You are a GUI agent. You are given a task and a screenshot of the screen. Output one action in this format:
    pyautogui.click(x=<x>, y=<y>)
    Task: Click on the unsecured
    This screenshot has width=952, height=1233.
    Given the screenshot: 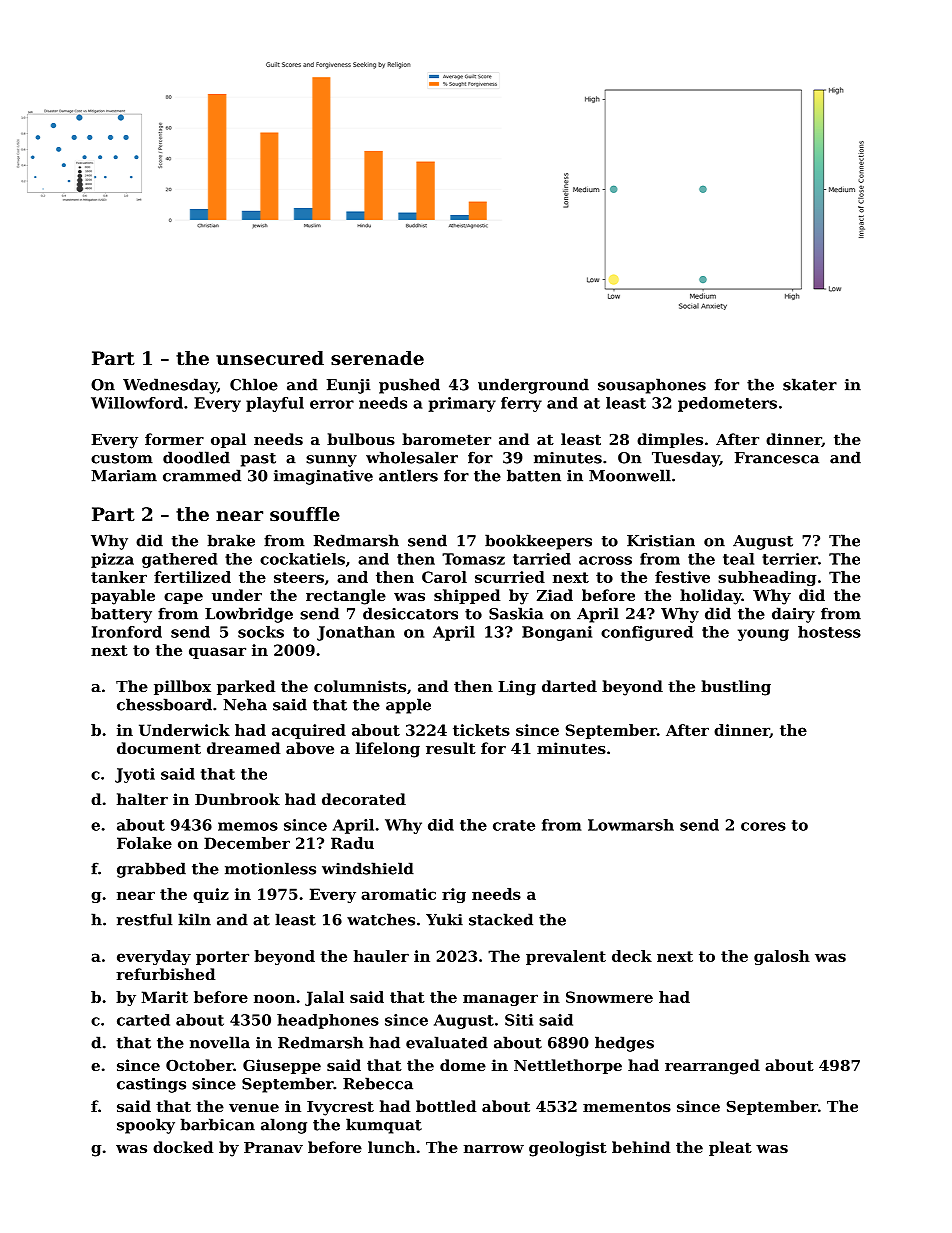 What is the action you would take?
    pyautogui.click(x=270, y=358)
